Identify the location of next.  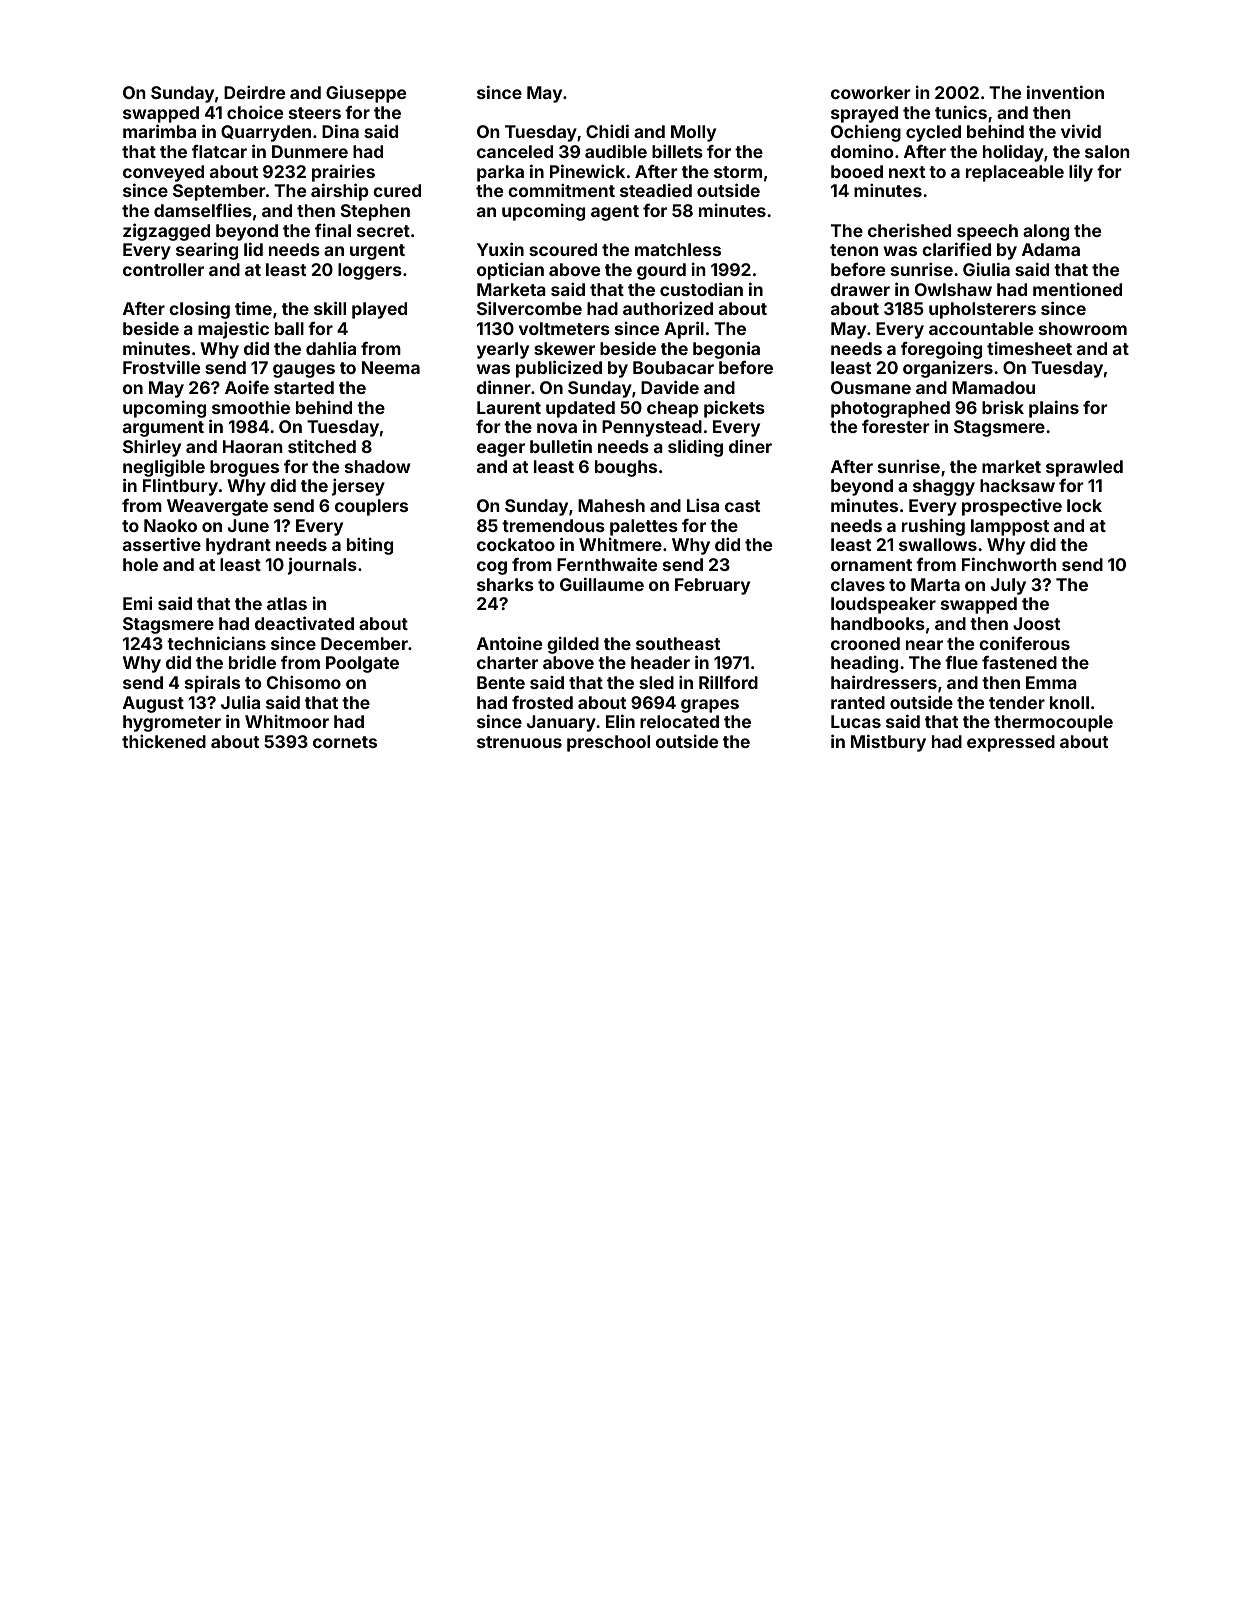
(907, 172).
